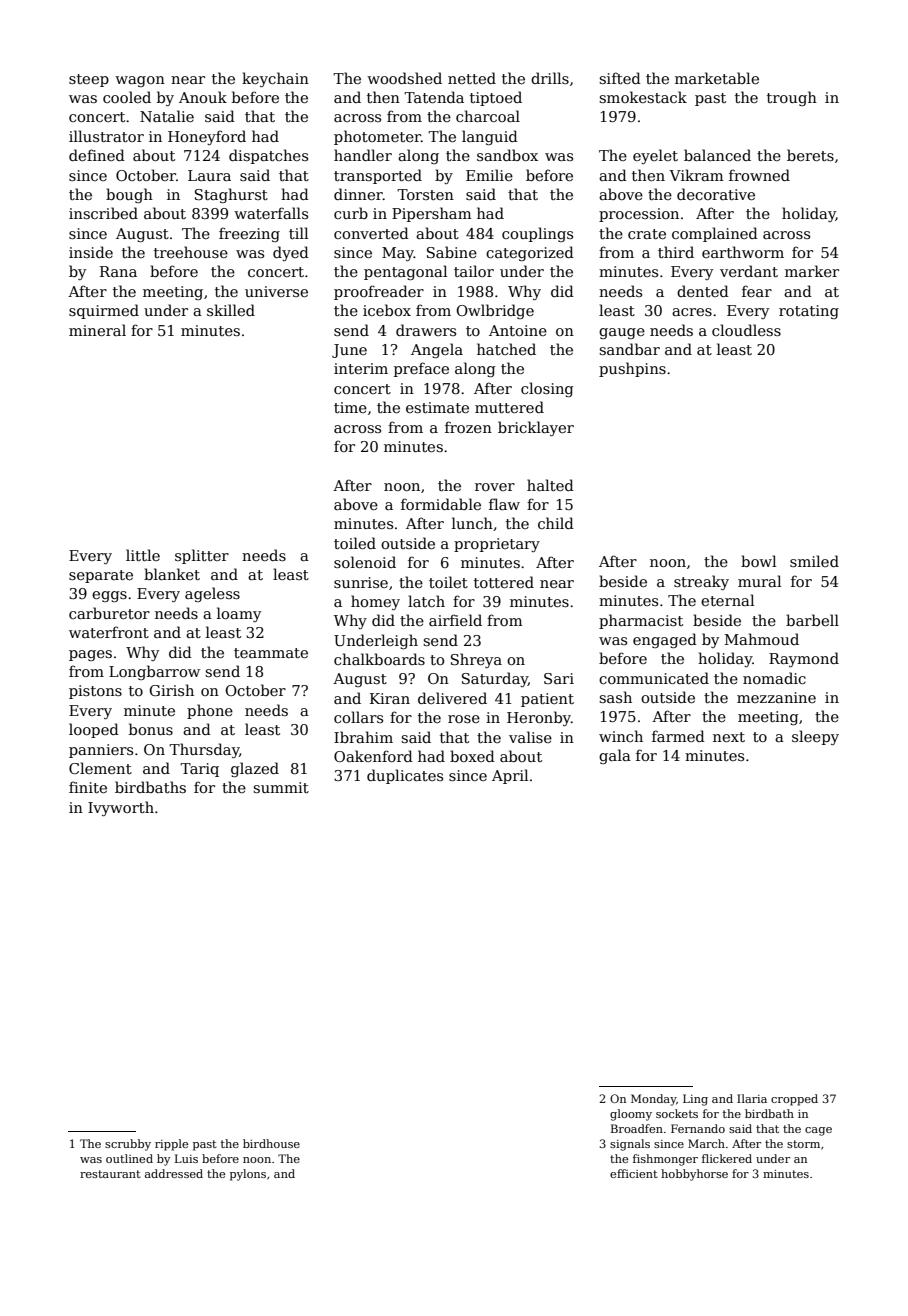 The height and width of the screenshot is (1316, 908). What do you see at coordinates (231, 195) in the screenshot?
I see `Staghurst` at bounding box center [231, 195].
